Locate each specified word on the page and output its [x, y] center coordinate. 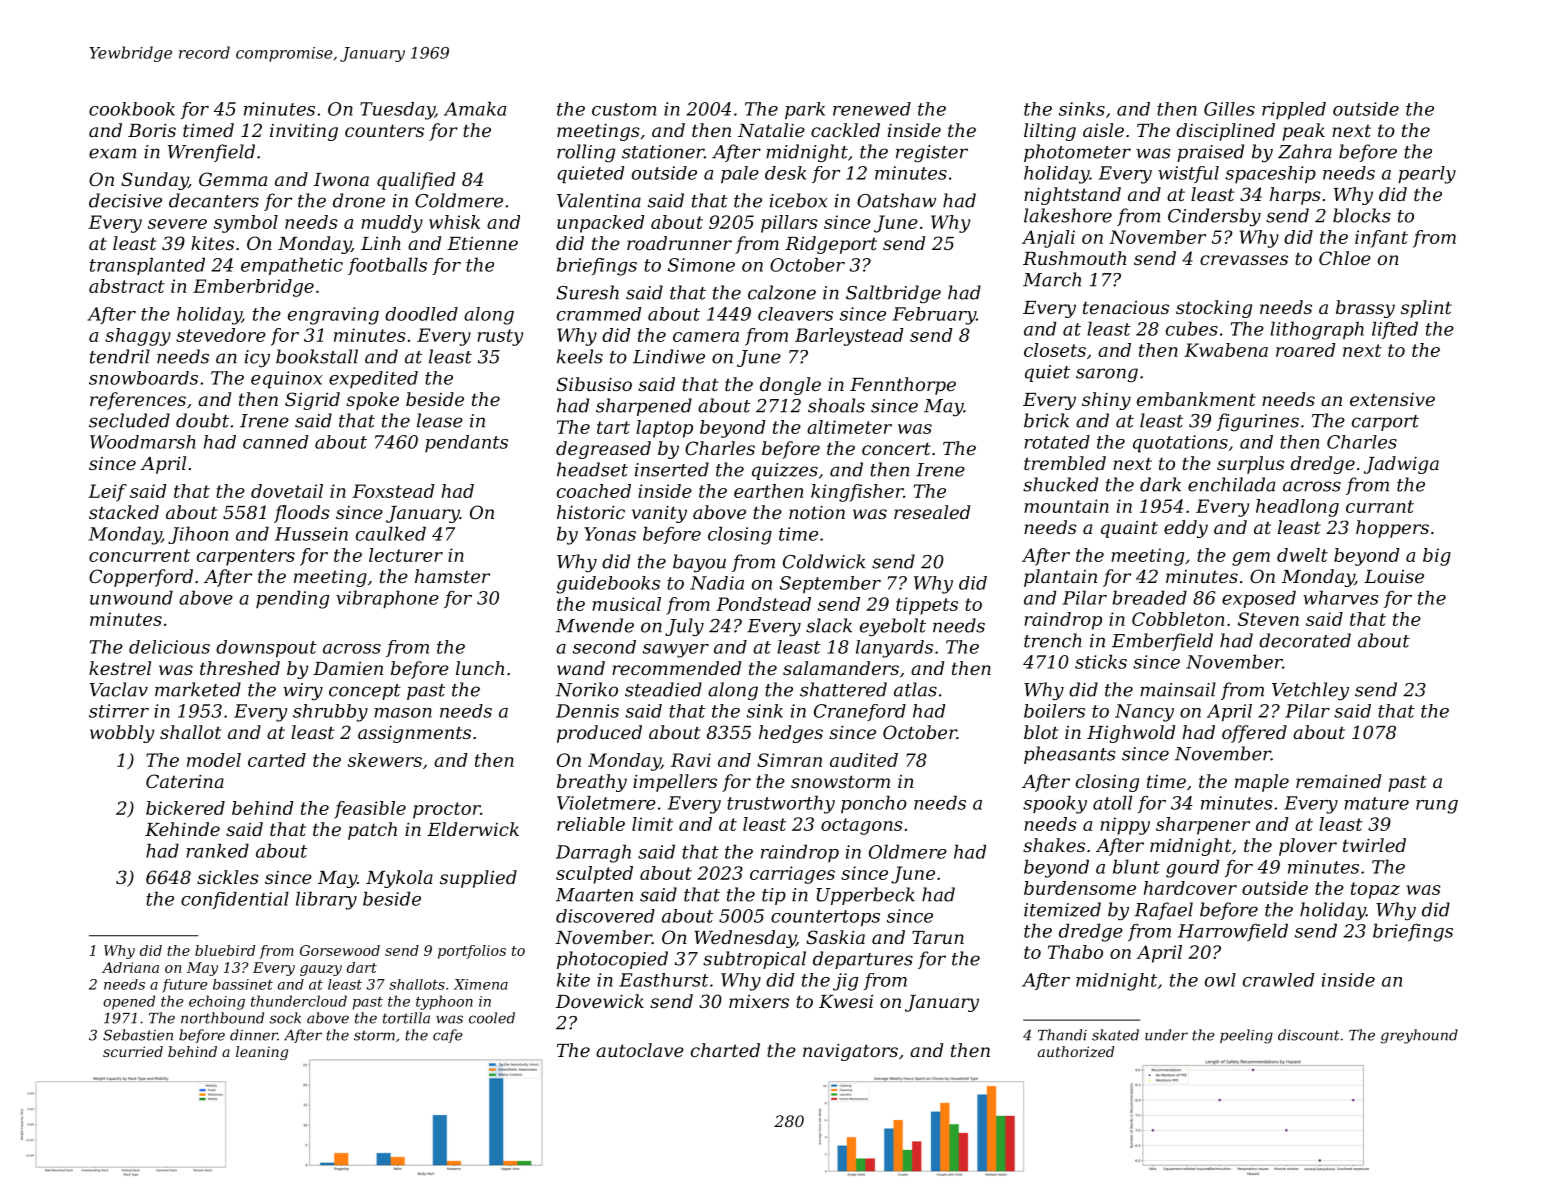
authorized [1076, 1052]
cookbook [132, 109]
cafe [448, 1036]
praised [1210, 153]
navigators [850, 1052]
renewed [872, 109]
